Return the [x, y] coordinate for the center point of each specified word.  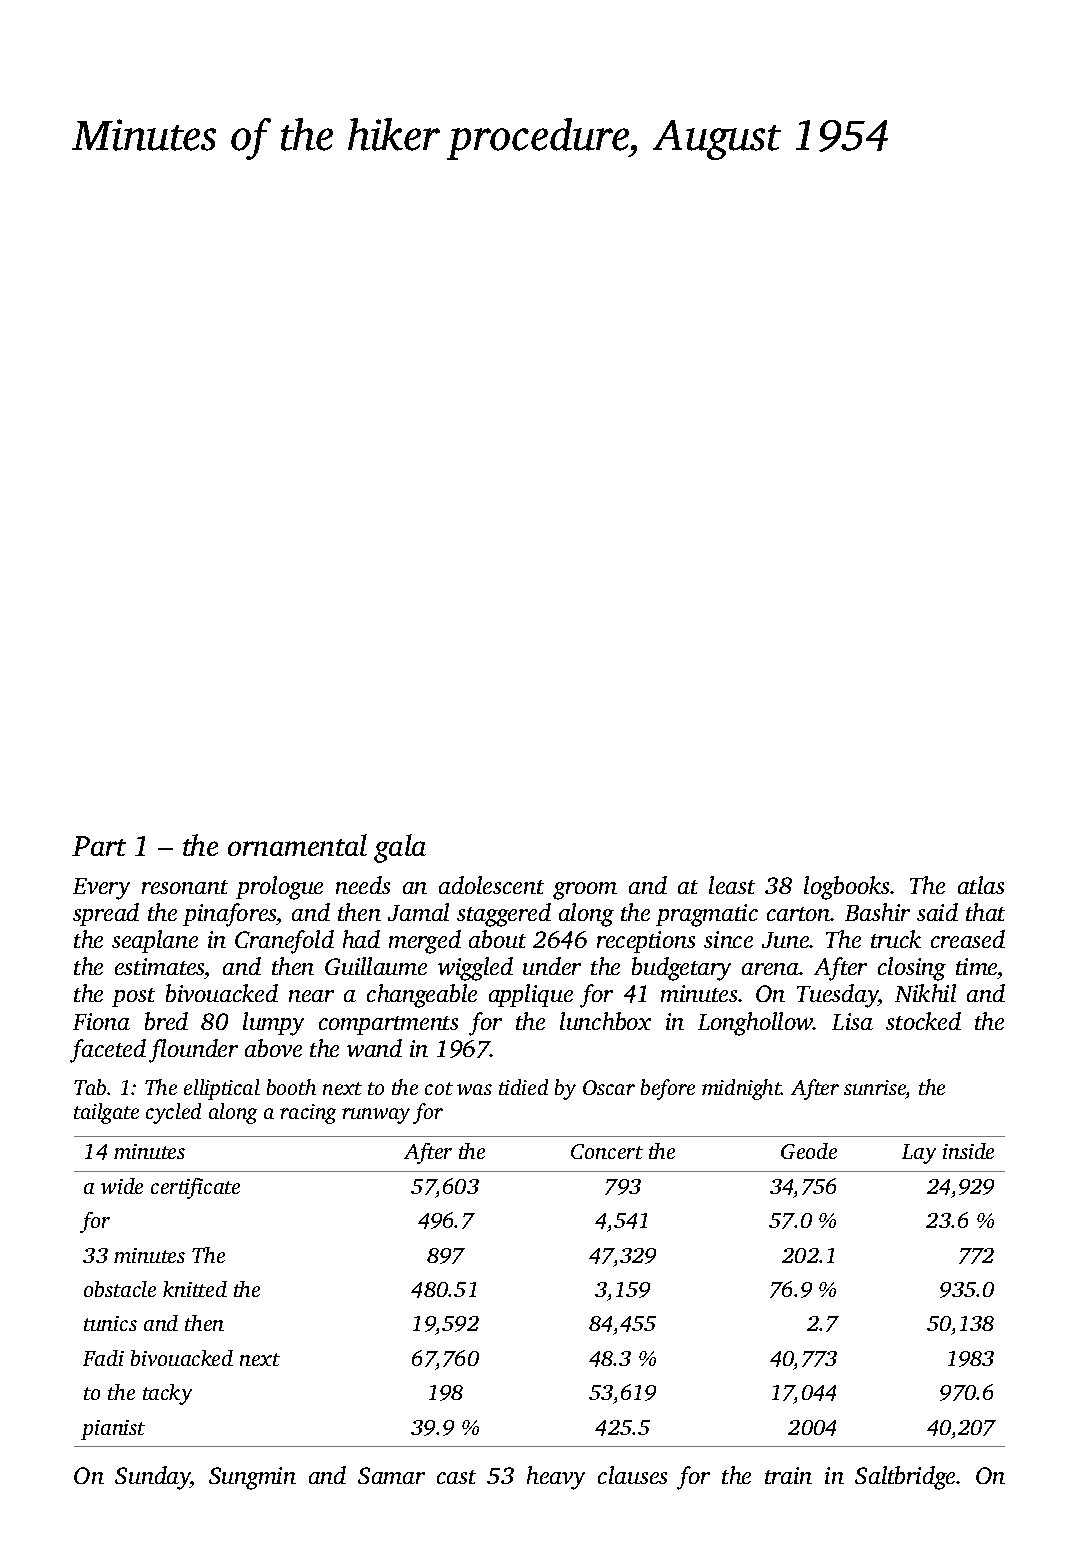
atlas [981, 885]
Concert [607, 1151]
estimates [160, 968]
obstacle [120, 1289]
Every [101, 889]
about [497, 939]
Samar [391, 1475]
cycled [173, 1113]
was [474, 1089]
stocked [923, 1021]
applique [531, 995]
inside [968, 1151]
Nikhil [925, 993]
